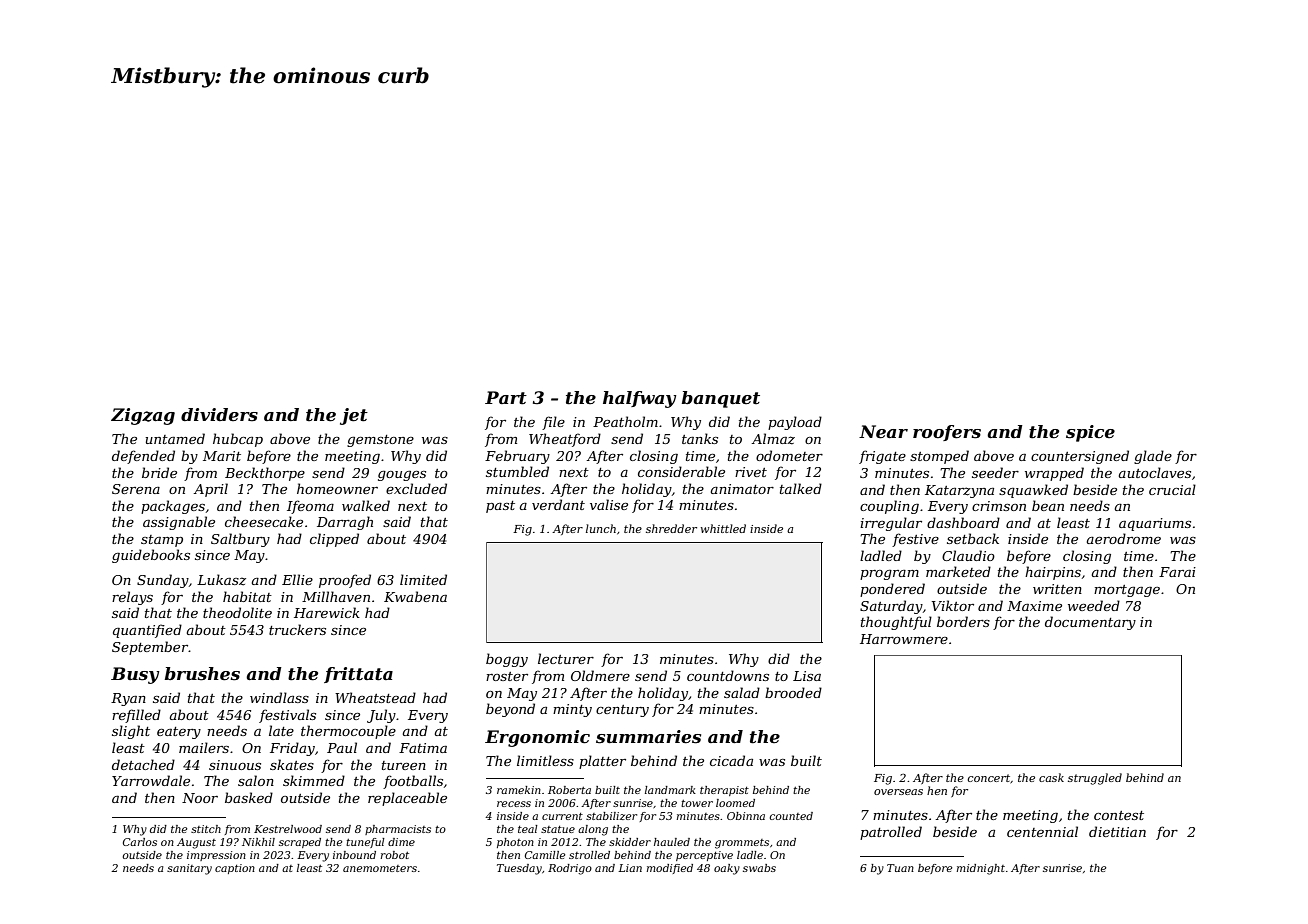 This screenshot has height=924, width=1308. What do you see at coordinates (1090, 623) in the screenshot?
I see `documentary` at bounding box center [1090, 623].
